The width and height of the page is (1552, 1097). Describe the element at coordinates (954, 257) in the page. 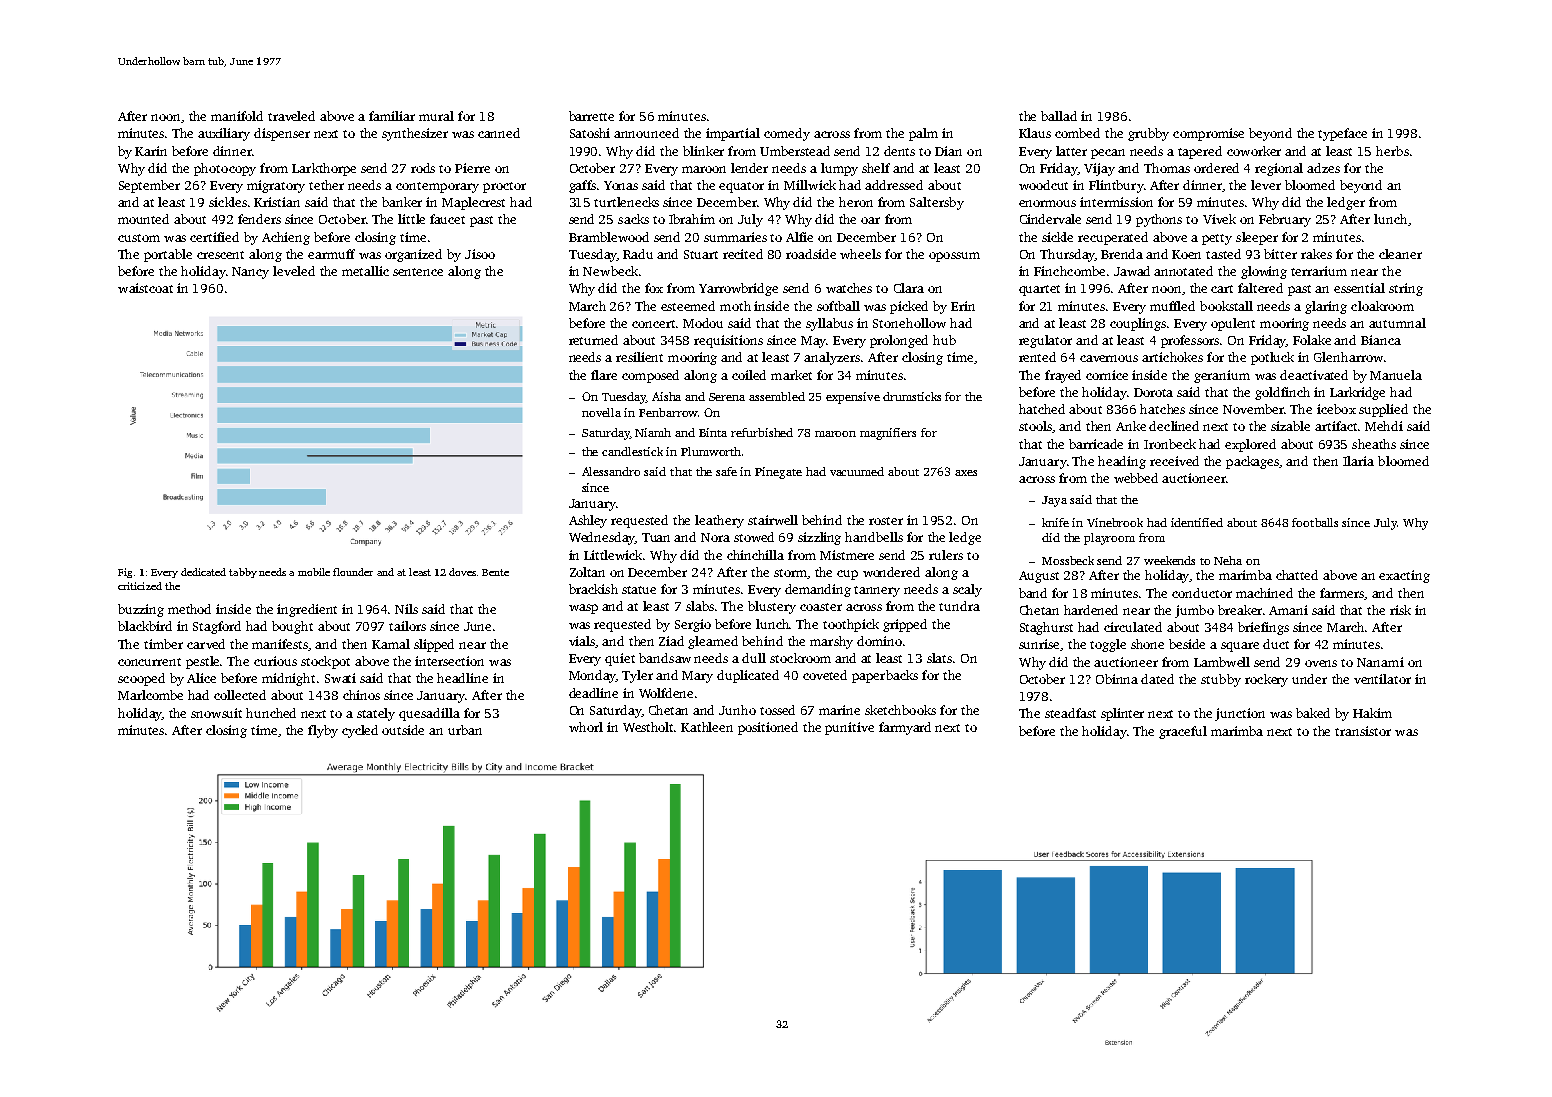

I see `opossum` at that location.
